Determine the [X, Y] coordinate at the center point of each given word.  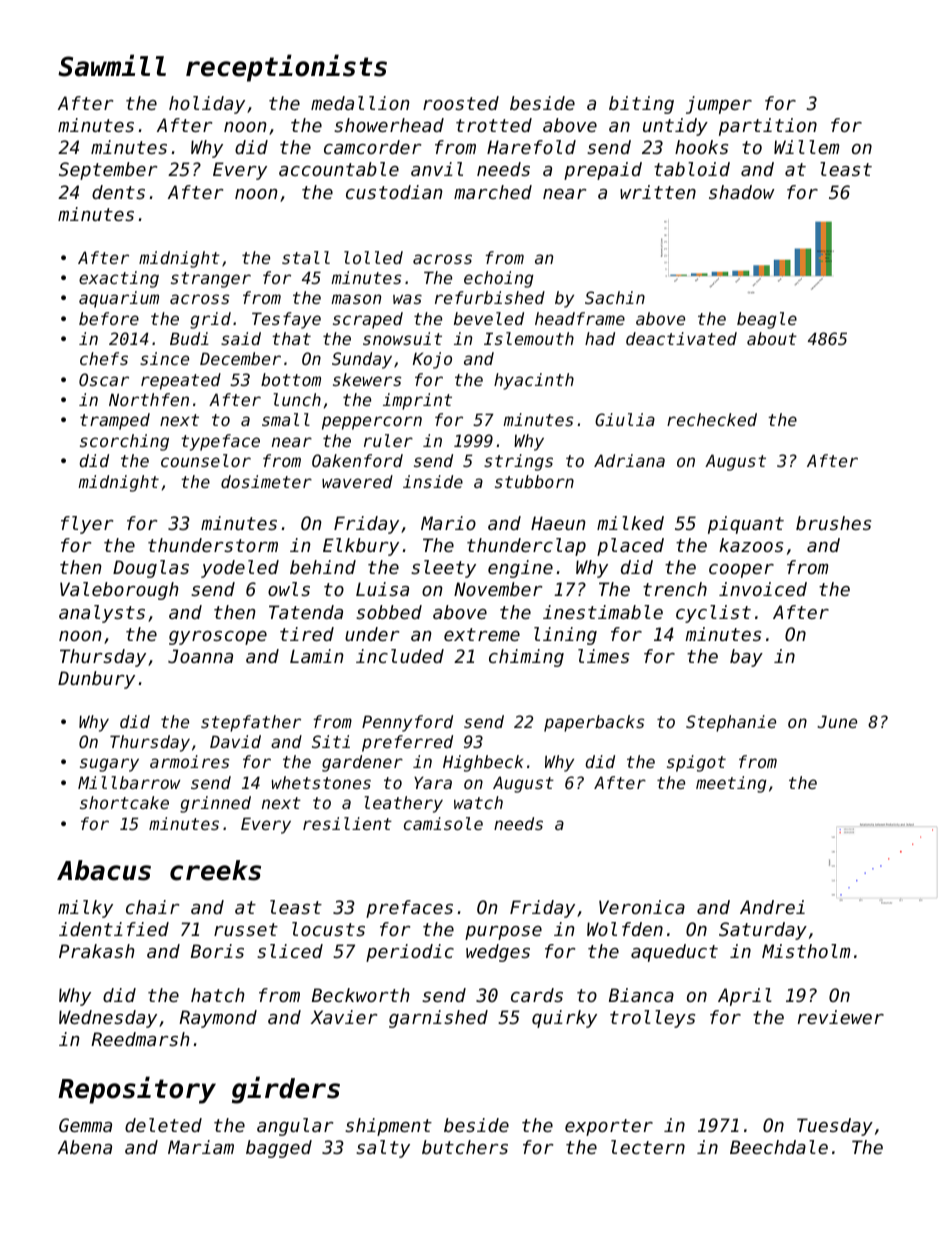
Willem [806, 147]
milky [85, 909]
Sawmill [112, 65]
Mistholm [806, 951]
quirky [564, 1019]
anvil [437, 169]
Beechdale [779, 1147]
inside [433, 481]
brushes [833, 523]
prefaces [409, 909]
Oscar [104, 379]
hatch [218, 995]
